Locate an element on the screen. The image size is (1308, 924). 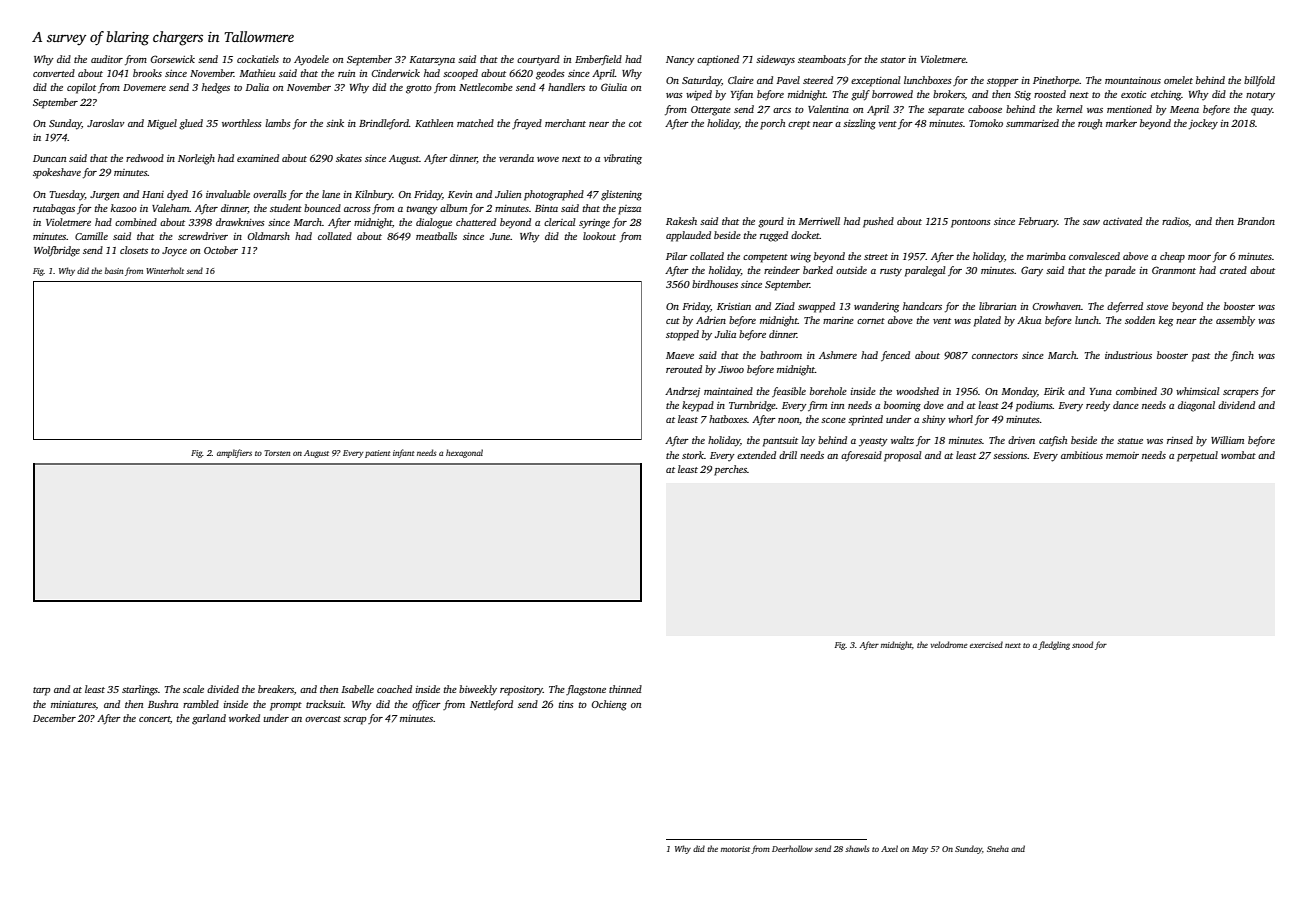
steamboats is located at coordinates (822, 59).
